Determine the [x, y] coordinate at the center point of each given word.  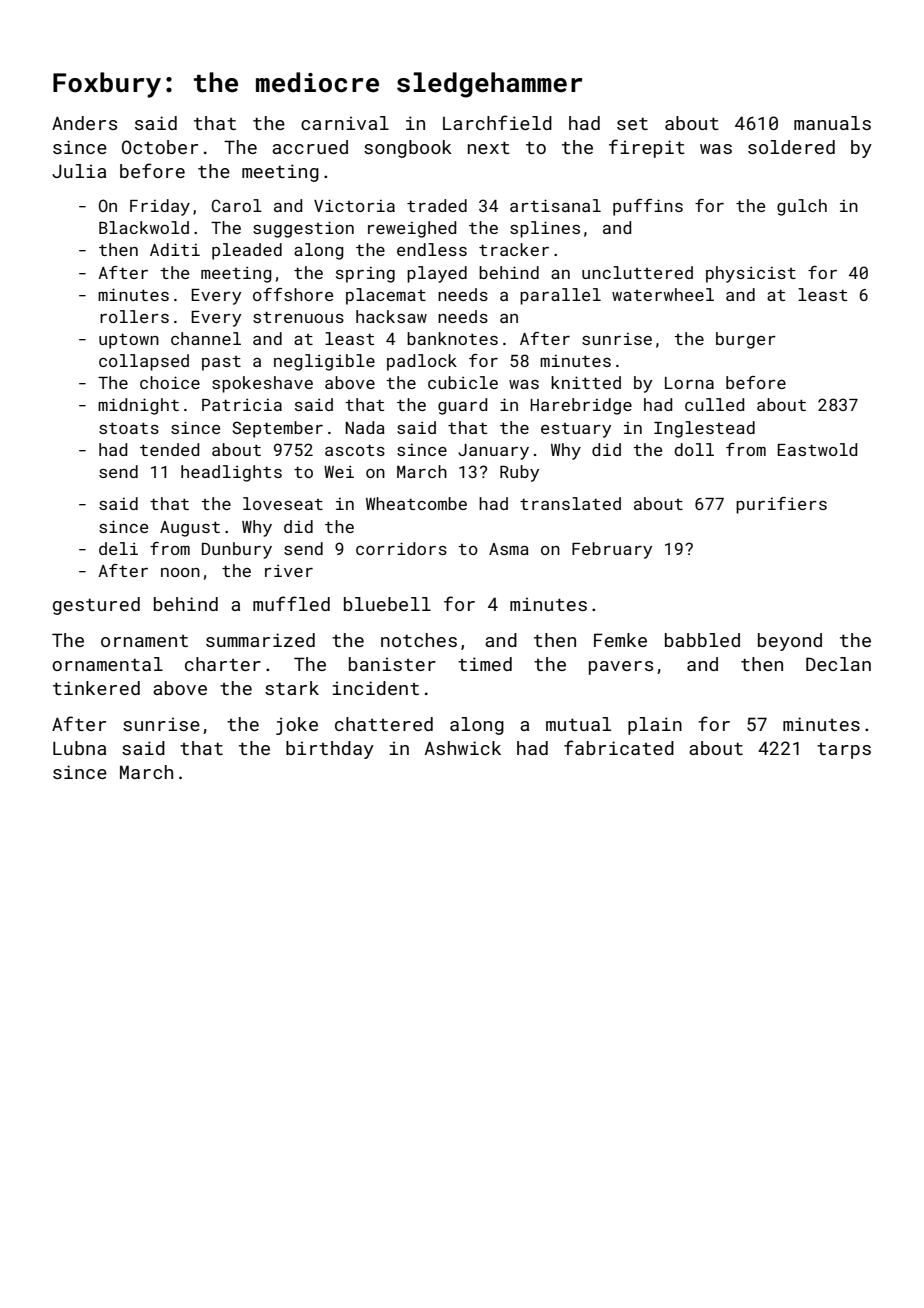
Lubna [79, 748]
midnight [138, 406]
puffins [648, 207]
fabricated [619, 747]
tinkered [96, 688]
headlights [231, 473]
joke [297, 726]
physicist [751, 274]
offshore [293, 294]
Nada [365, 427]
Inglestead [704, 429]
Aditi [175, 249]
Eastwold [817, 449]
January [493, 452]
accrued [310, 147]
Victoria [354, 205]
